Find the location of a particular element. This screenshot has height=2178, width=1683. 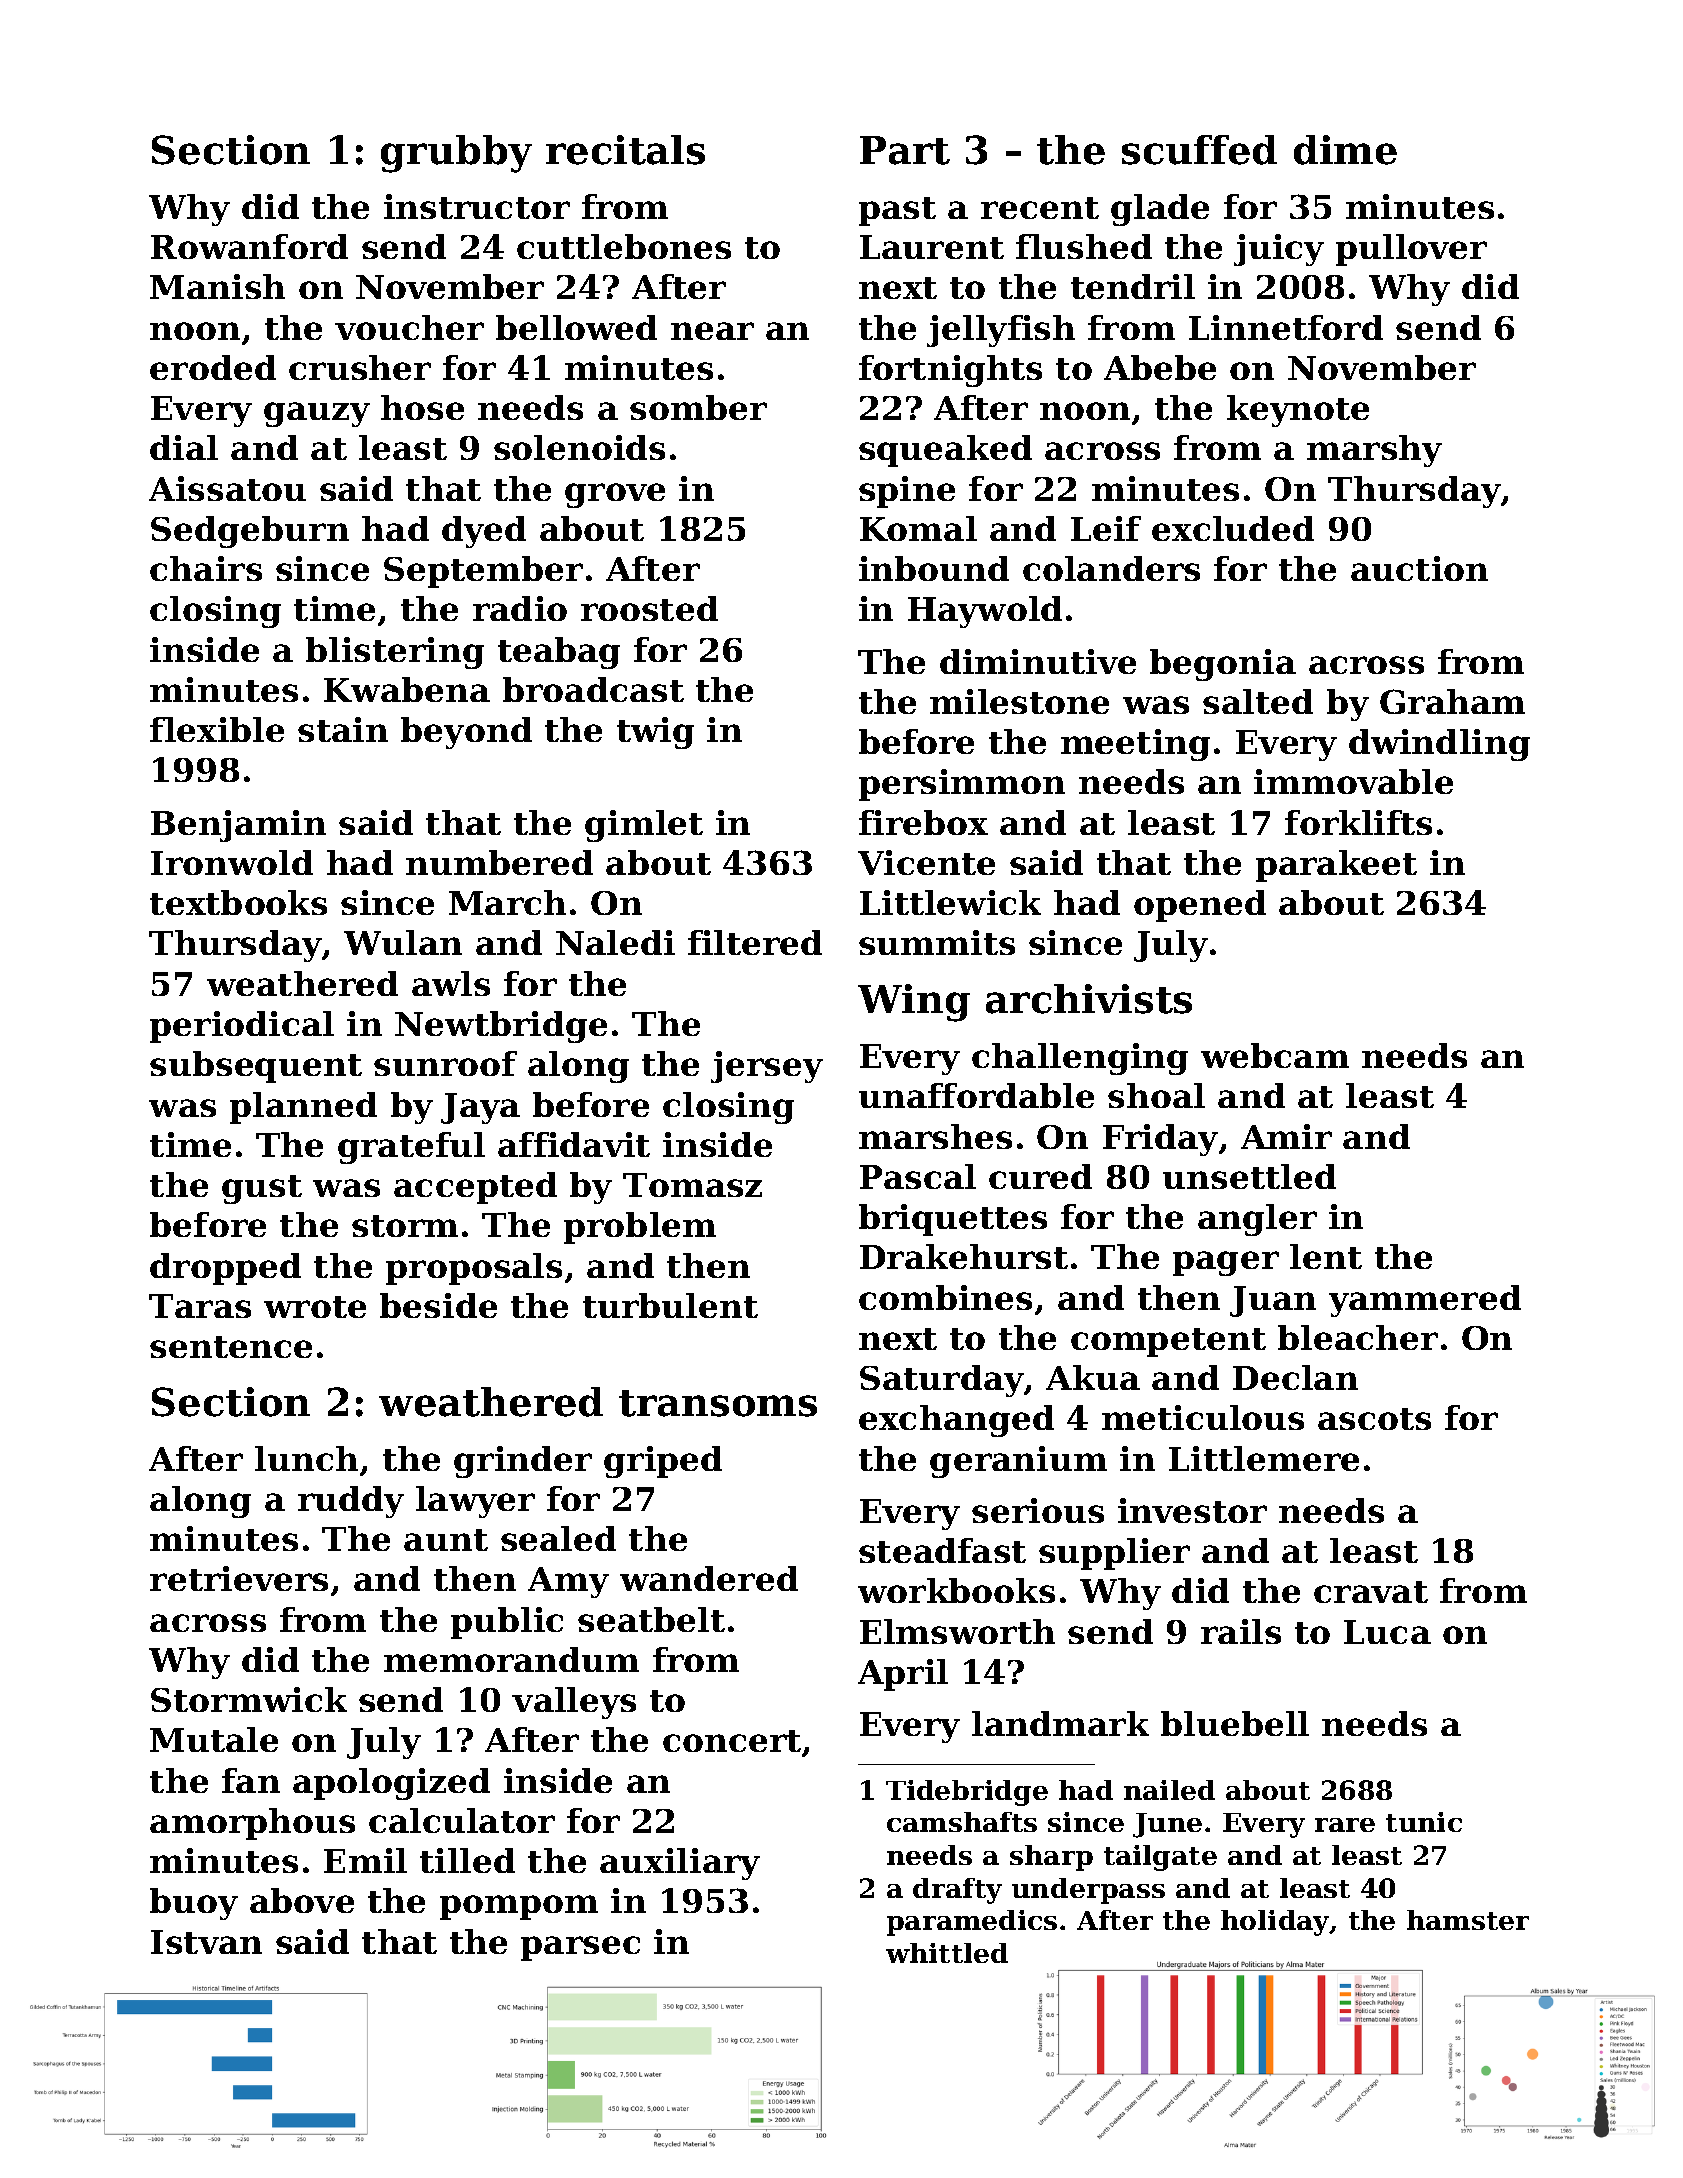

Rowanford is located at coordinates (249, 246).
